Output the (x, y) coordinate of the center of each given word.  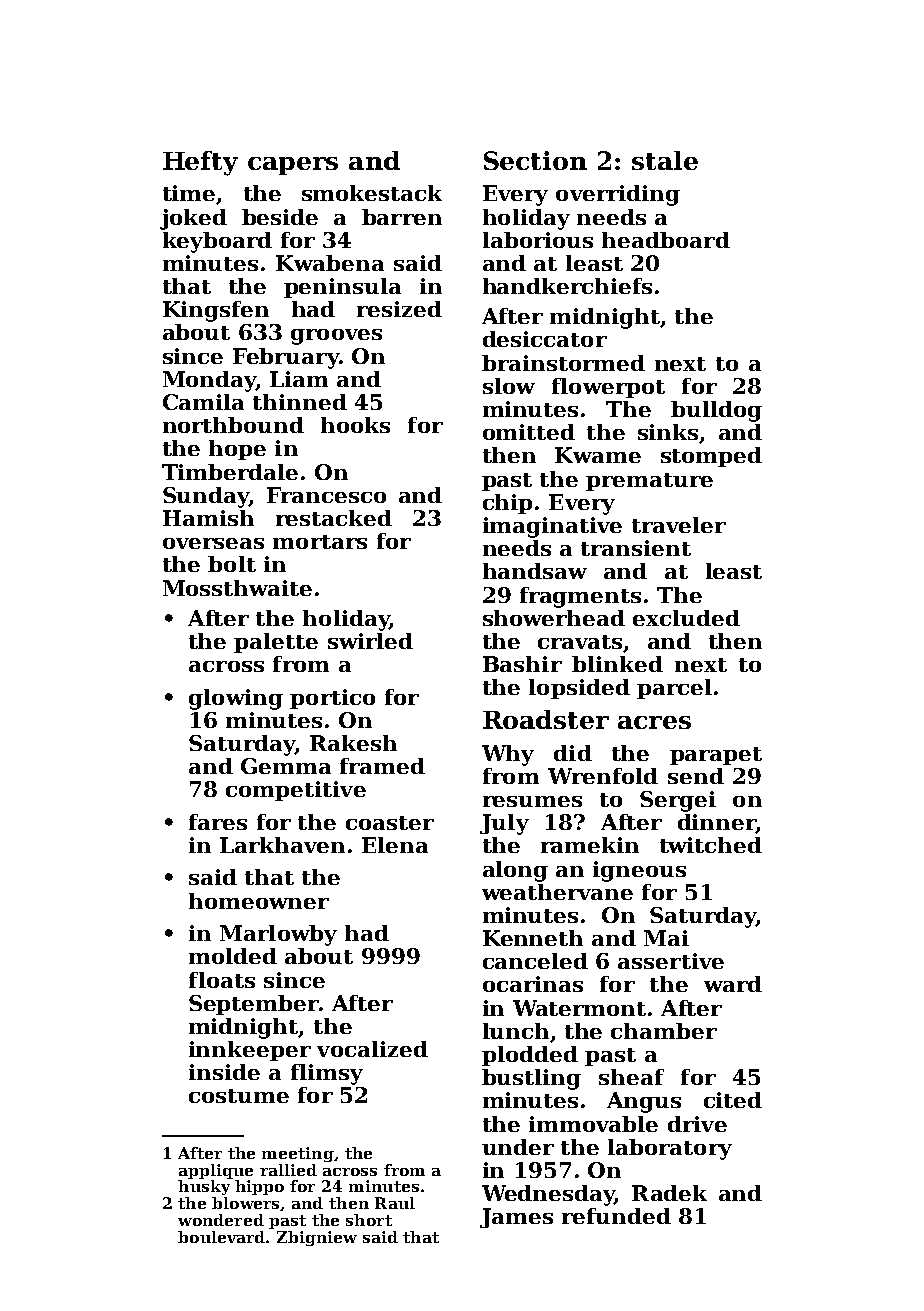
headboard (666, 240)
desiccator (545, 339)
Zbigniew (317, 1238)
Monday (209, 381)
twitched (711, 845)
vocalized (372, 1049)
